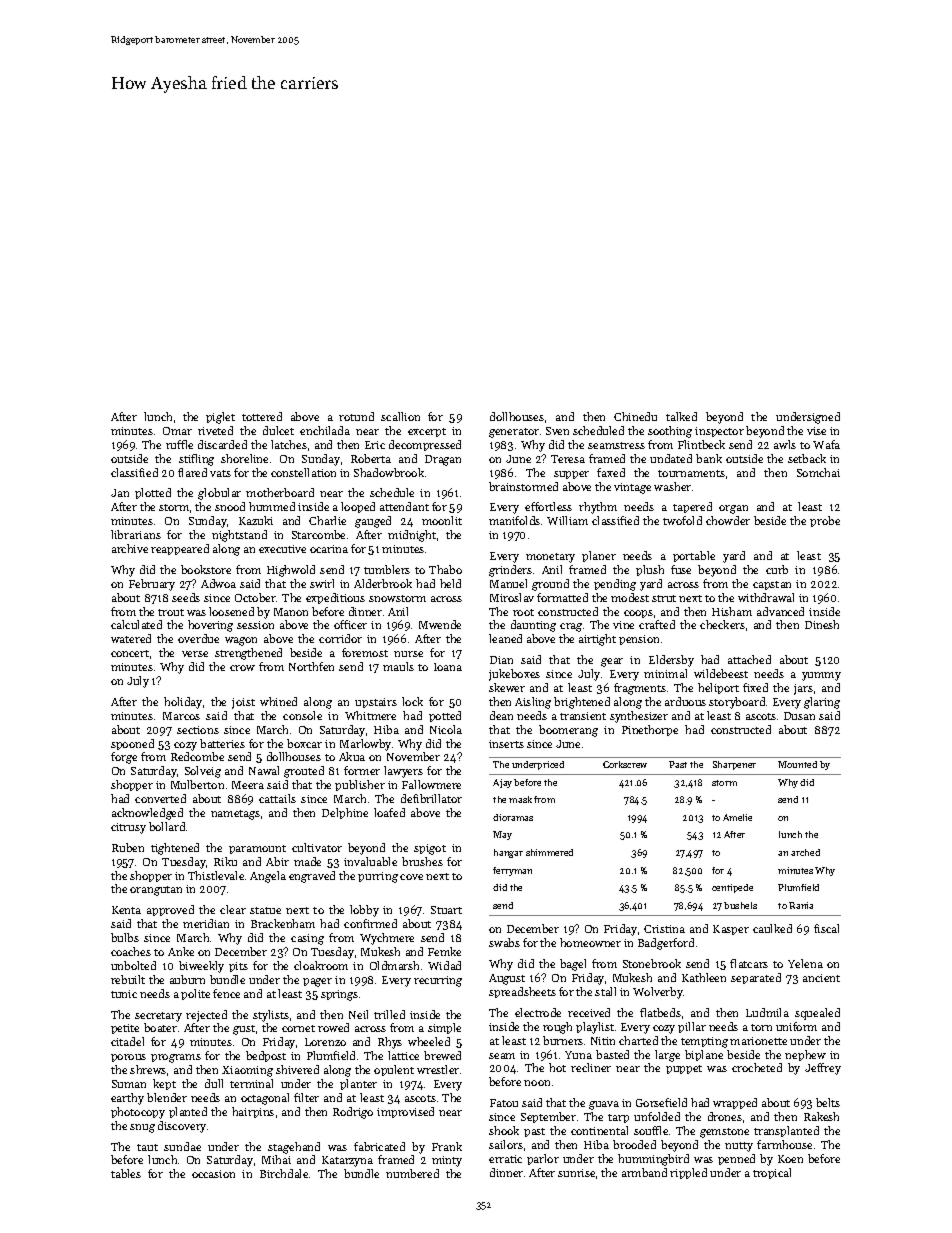 This document has width=952, height=1233. I want to click on Widad, so click(444, 965).
